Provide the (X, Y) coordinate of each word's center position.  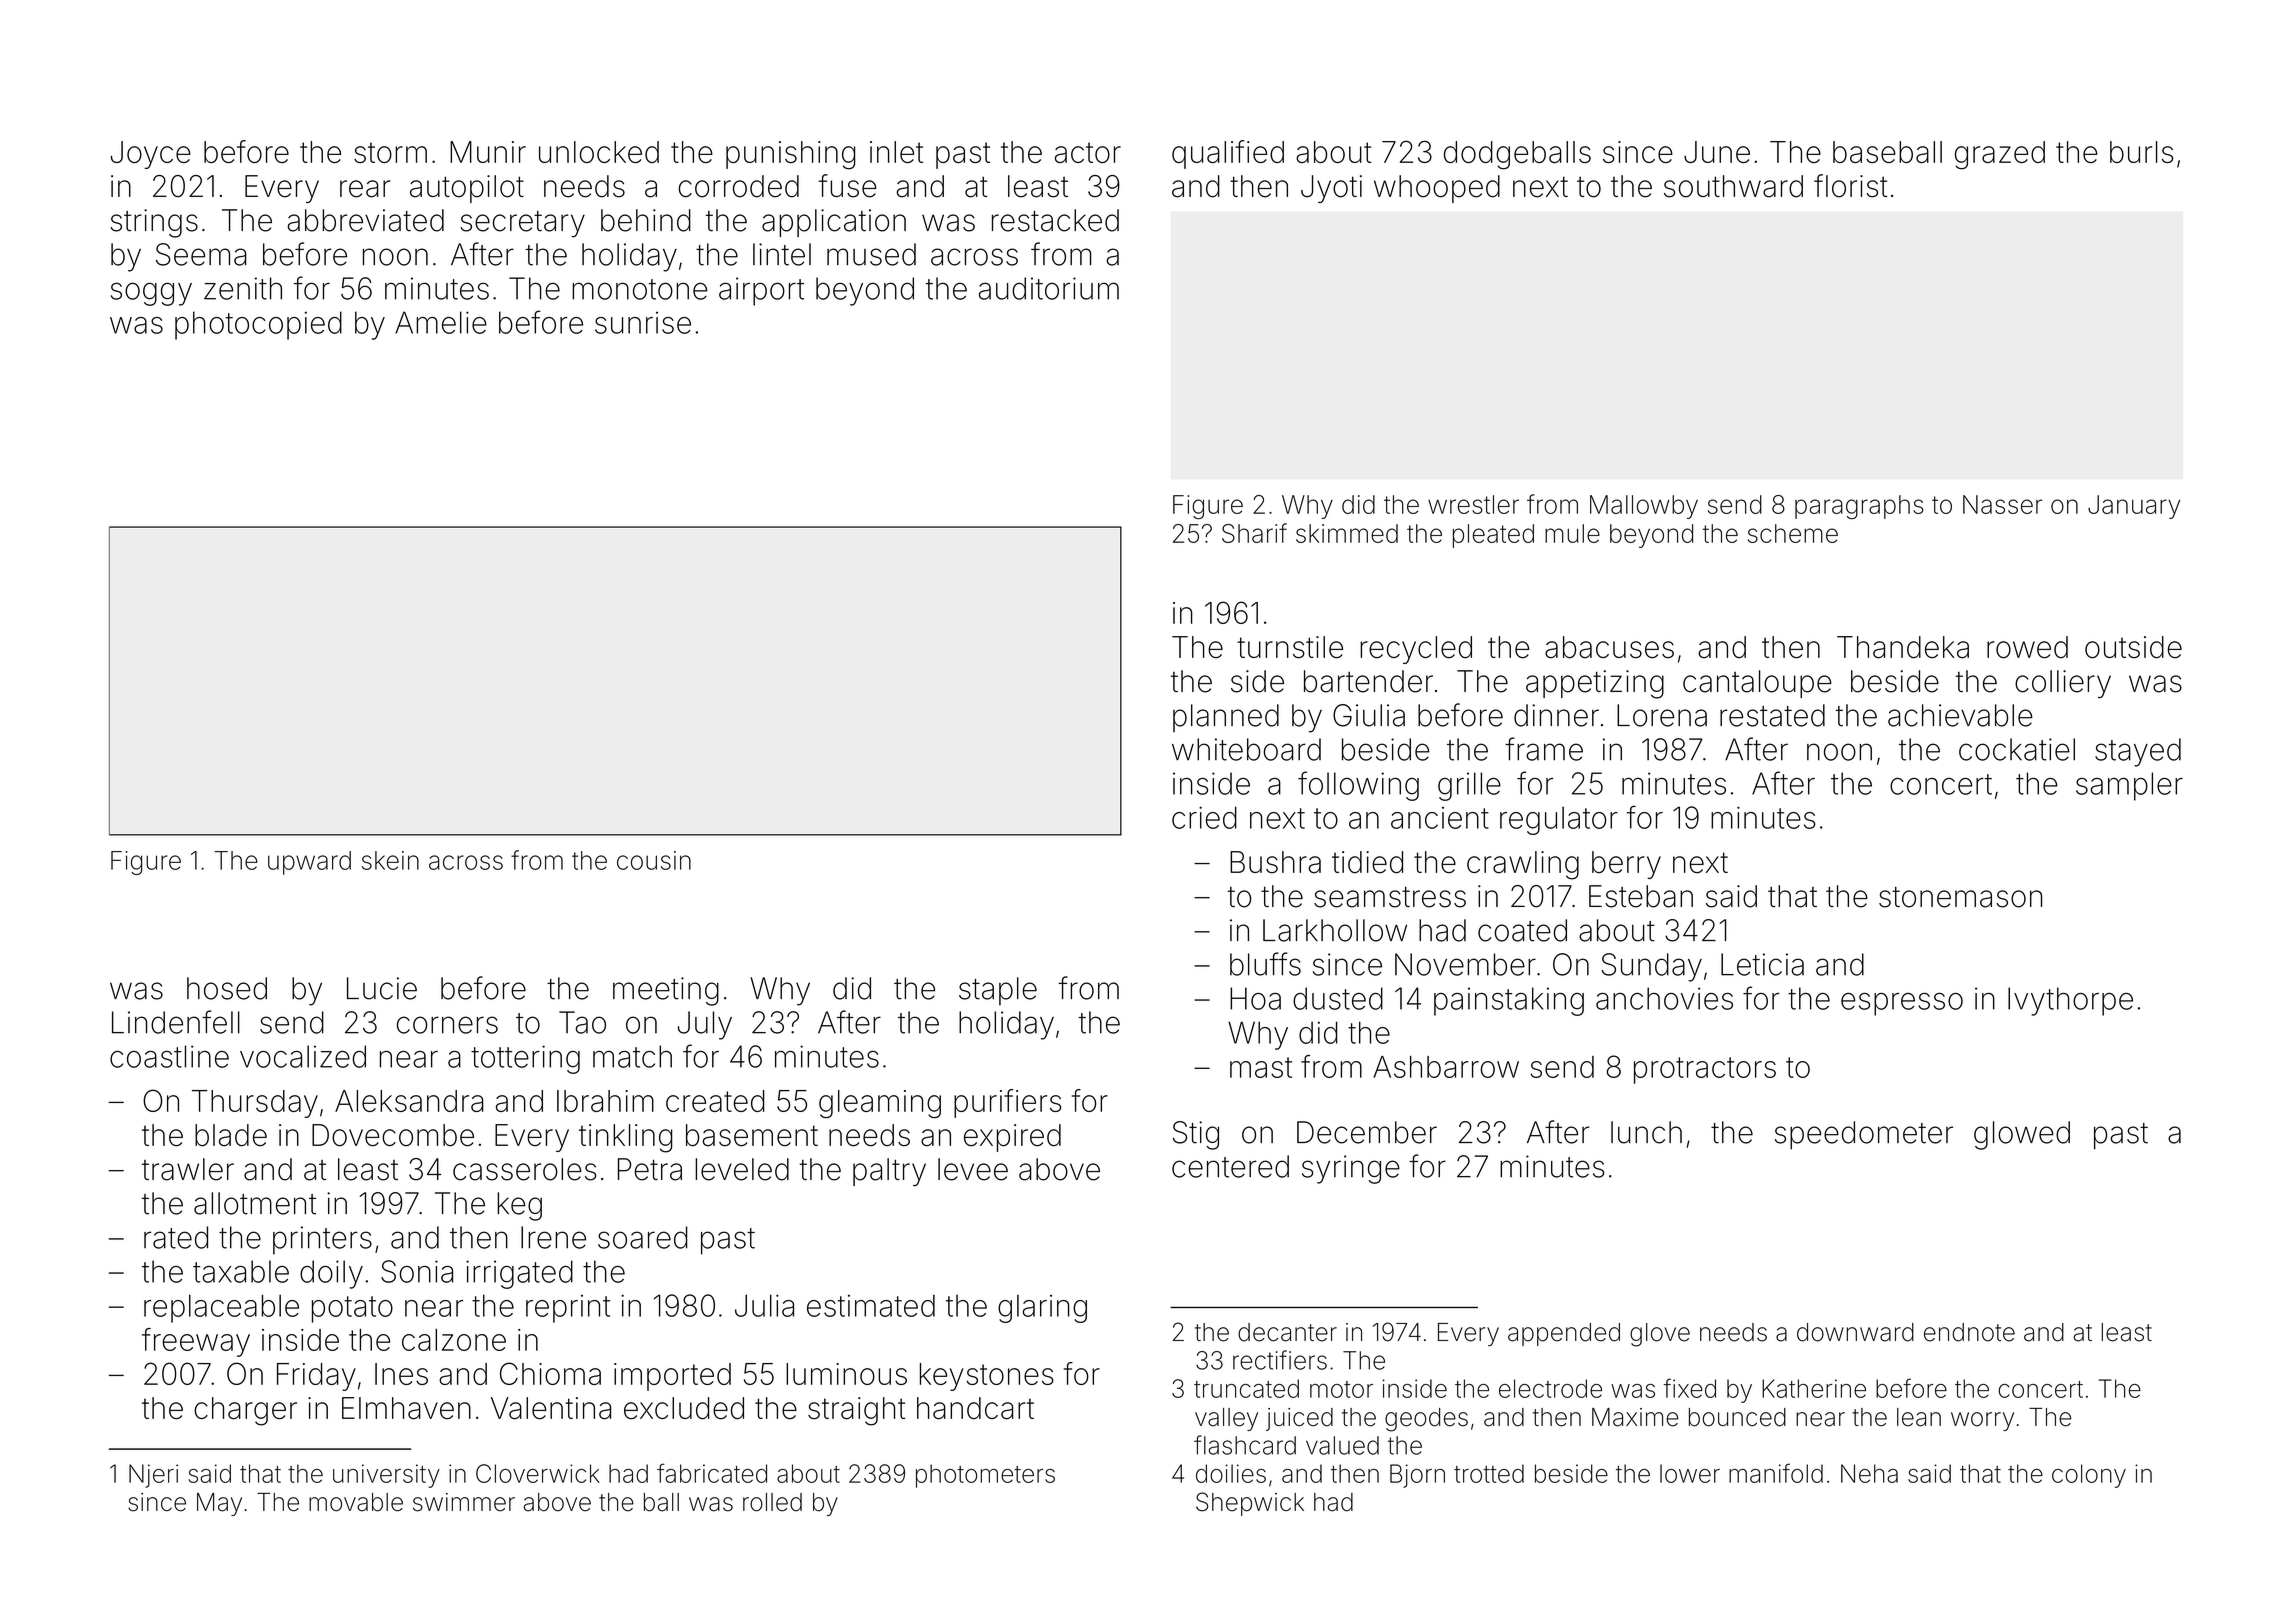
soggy (151, 294)
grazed (2000, 155)
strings (154, 223)
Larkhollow (1335, 930)
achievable (1960, 715)
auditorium (1049, 288)
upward (309, 863)
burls (2141, 152)
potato (352, 1309)
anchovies (1664, 998)
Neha (1869, 1473)
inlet (896, 152)
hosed (227, 988)
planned (1226, 718)
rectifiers (1280, 1360)
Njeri (153, 1476)
